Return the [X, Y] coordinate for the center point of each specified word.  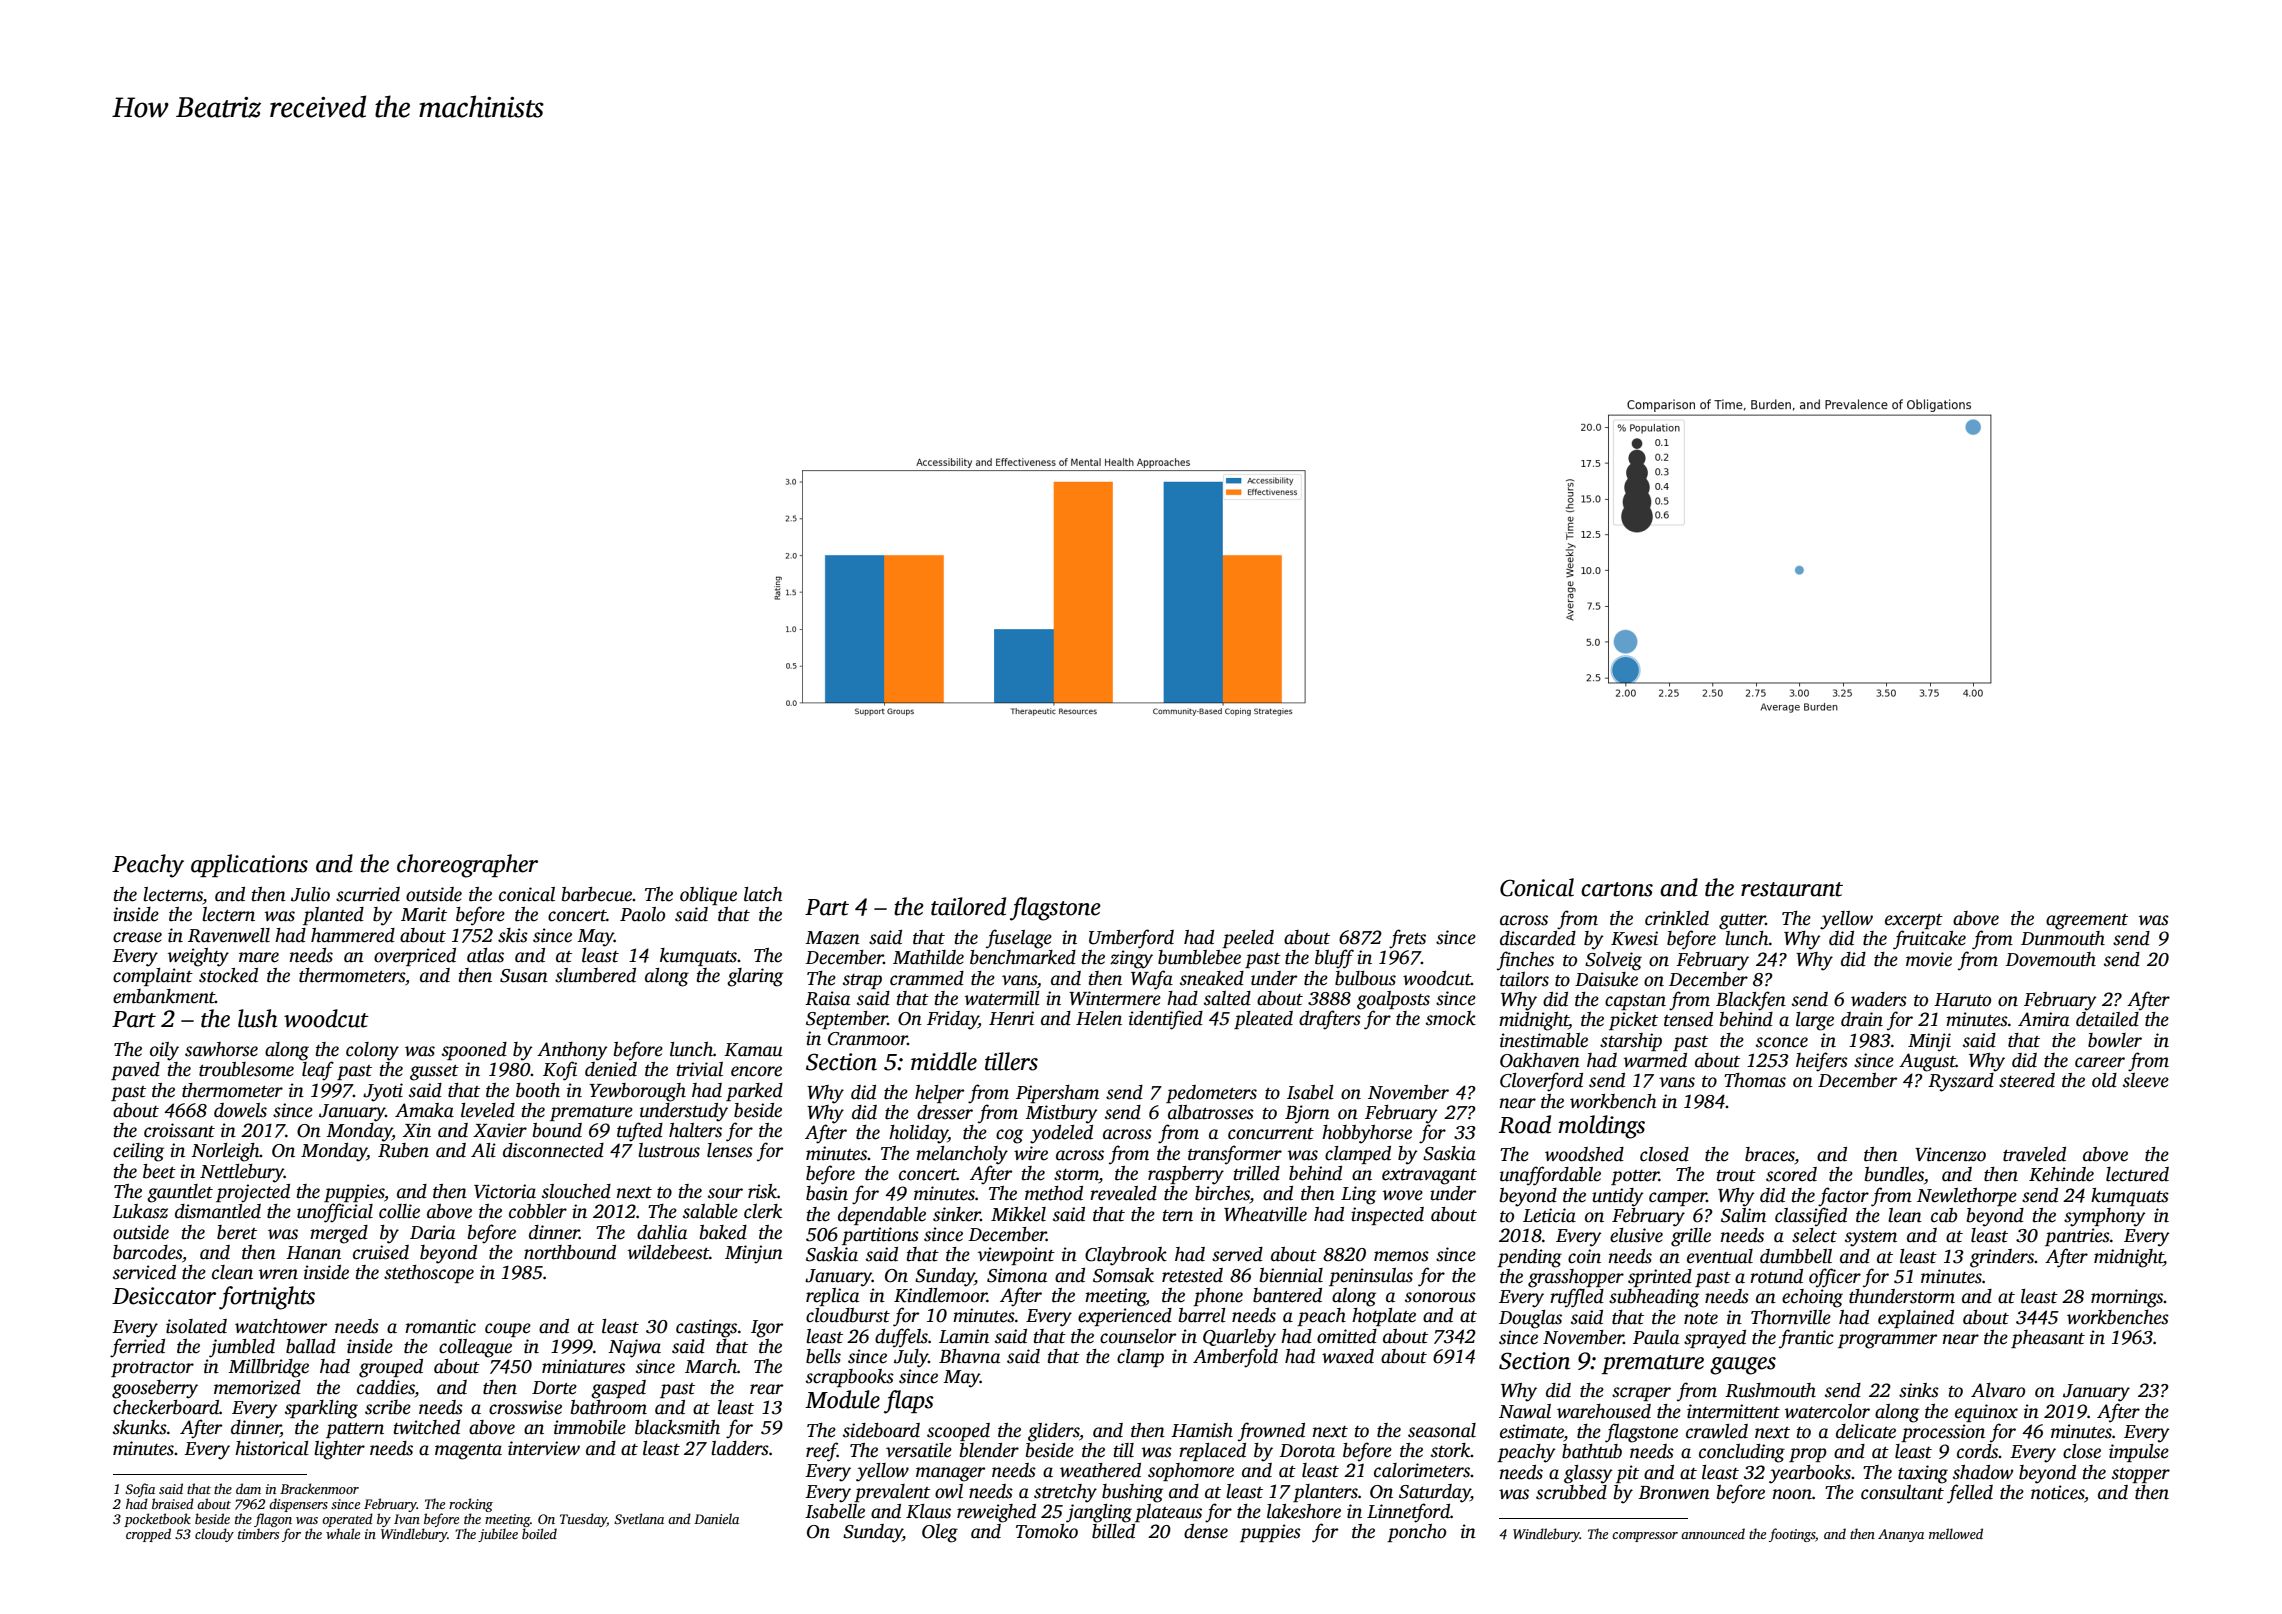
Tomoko [1047, 1531]
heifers [1822, 1062]
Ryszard [1961, 1082]
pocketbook [157, 1520]
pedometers [1211, 1094]
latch [763, 894]
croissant [179, 1130]
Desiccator [164, 1296]
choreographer [467, 866]
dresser [945, 1112]
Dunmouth [2063, 938]
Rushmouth [1770, 1390]
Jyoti [383, 1092]
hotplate [1384, 1317]
